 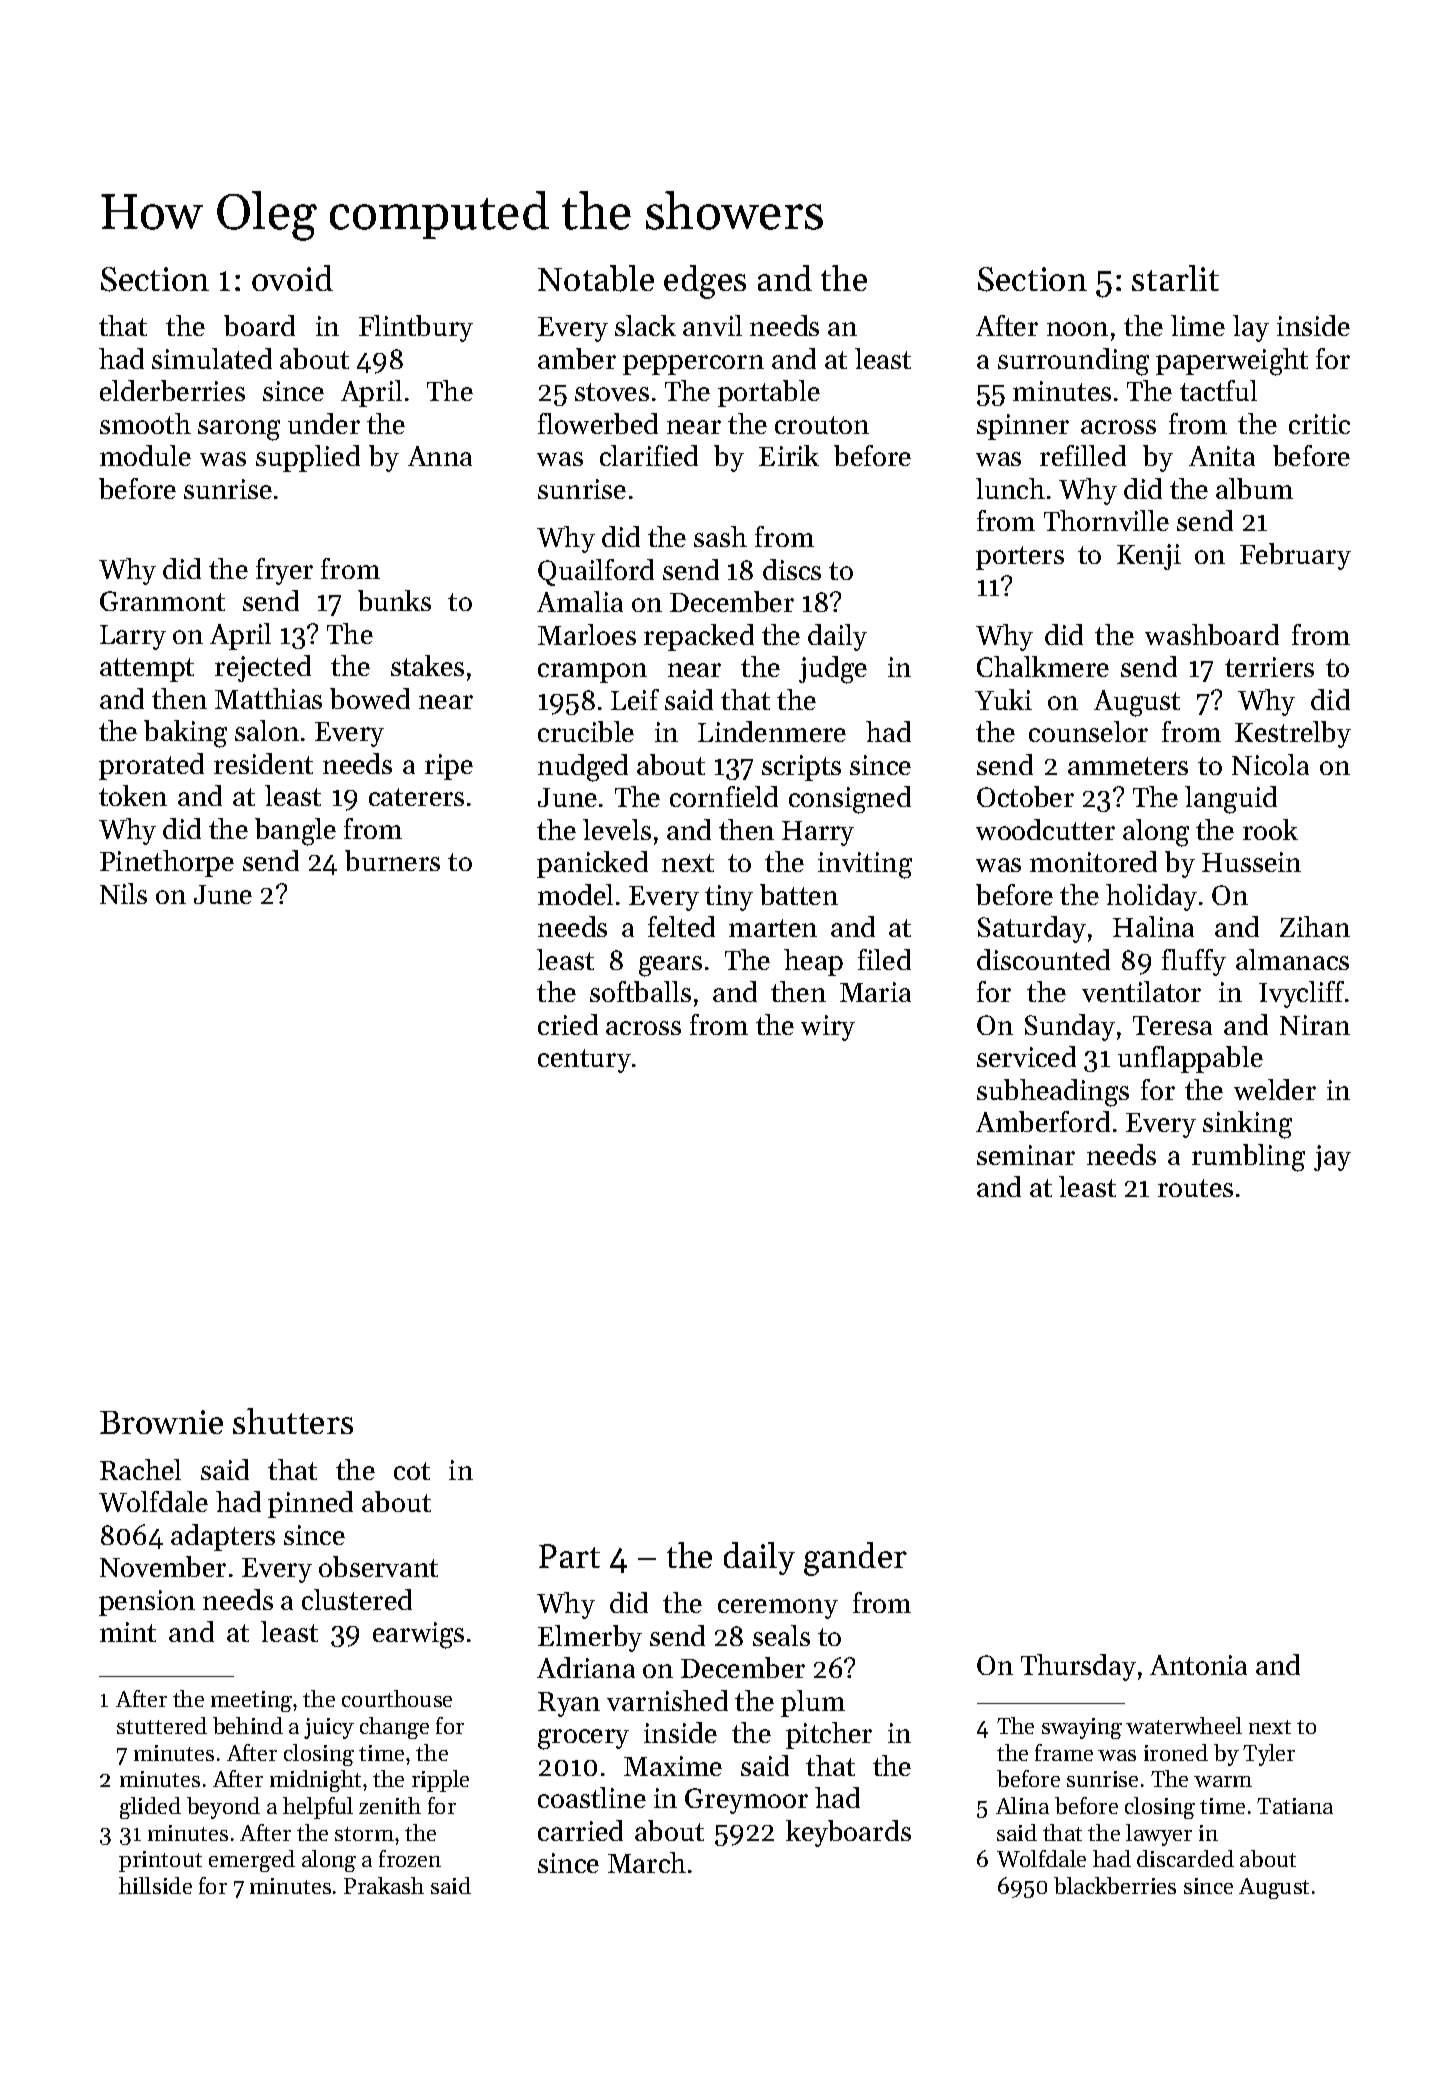 What do you see at coordinates (390, 1805) in the screenshot?
I see `zenith` at bounding box center [390, 1805].
